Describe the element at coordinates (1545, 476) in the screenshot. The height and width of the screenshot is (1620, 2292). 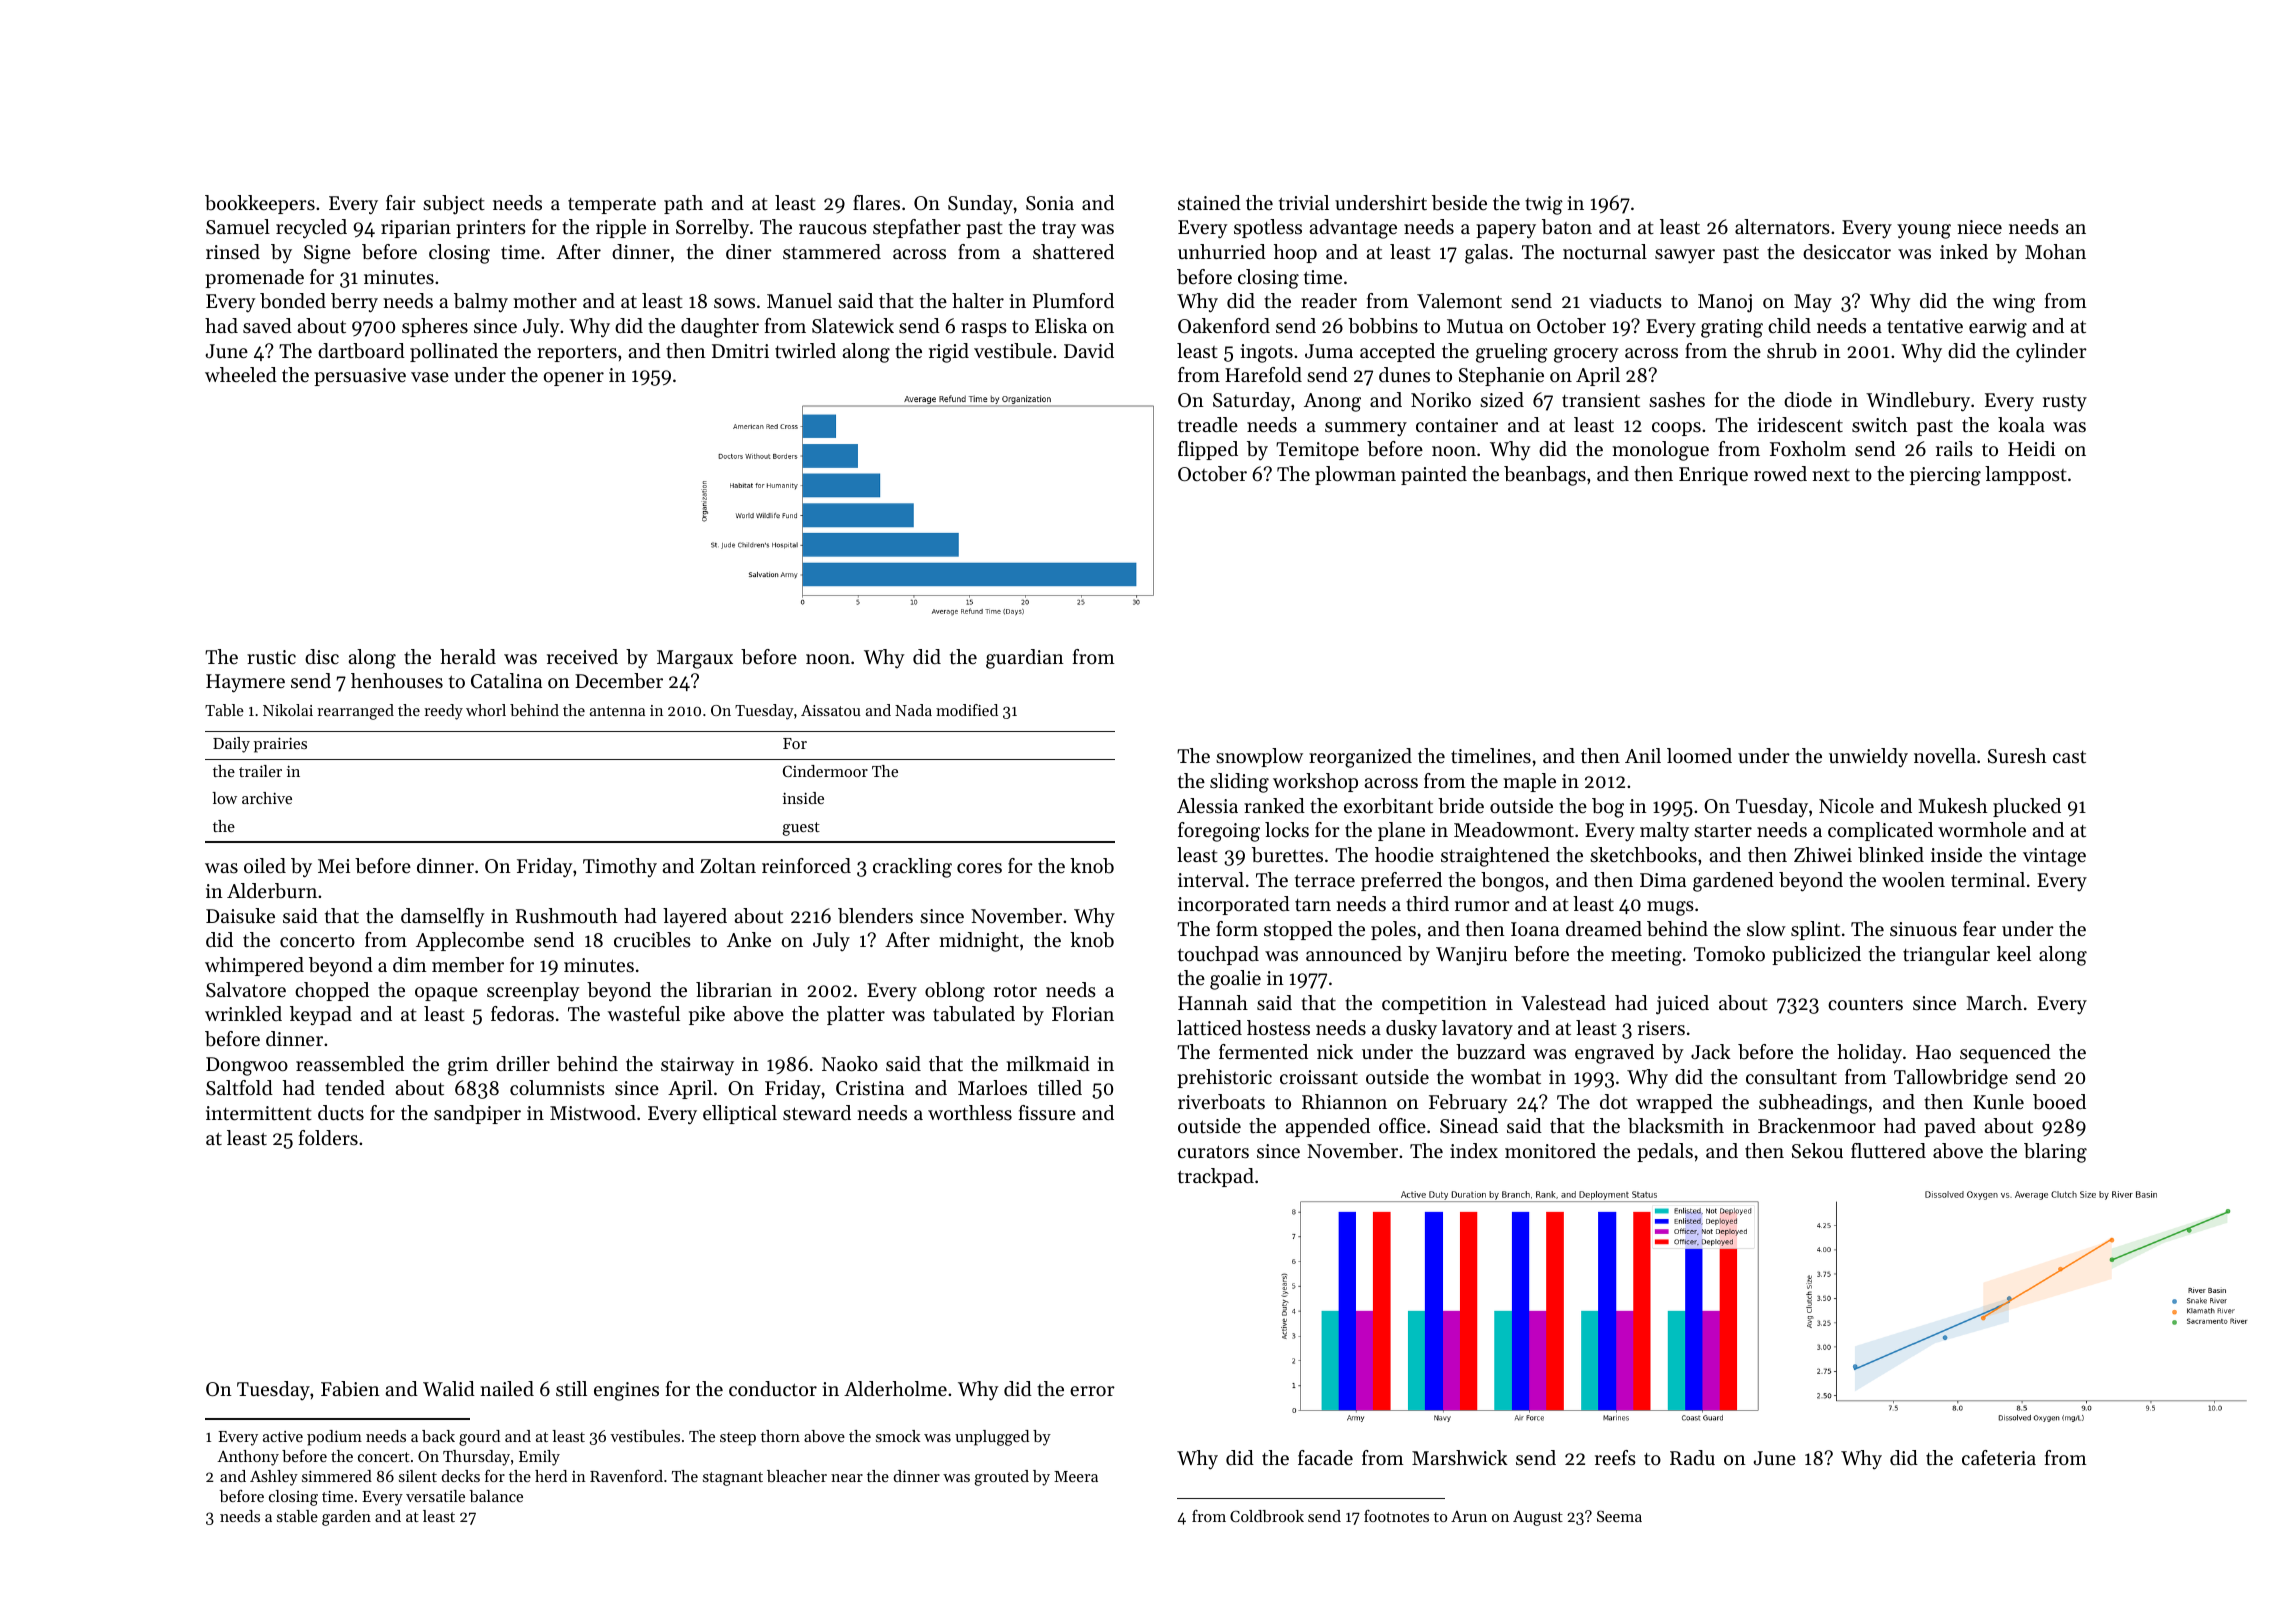
I see `beanbags` at that location.
